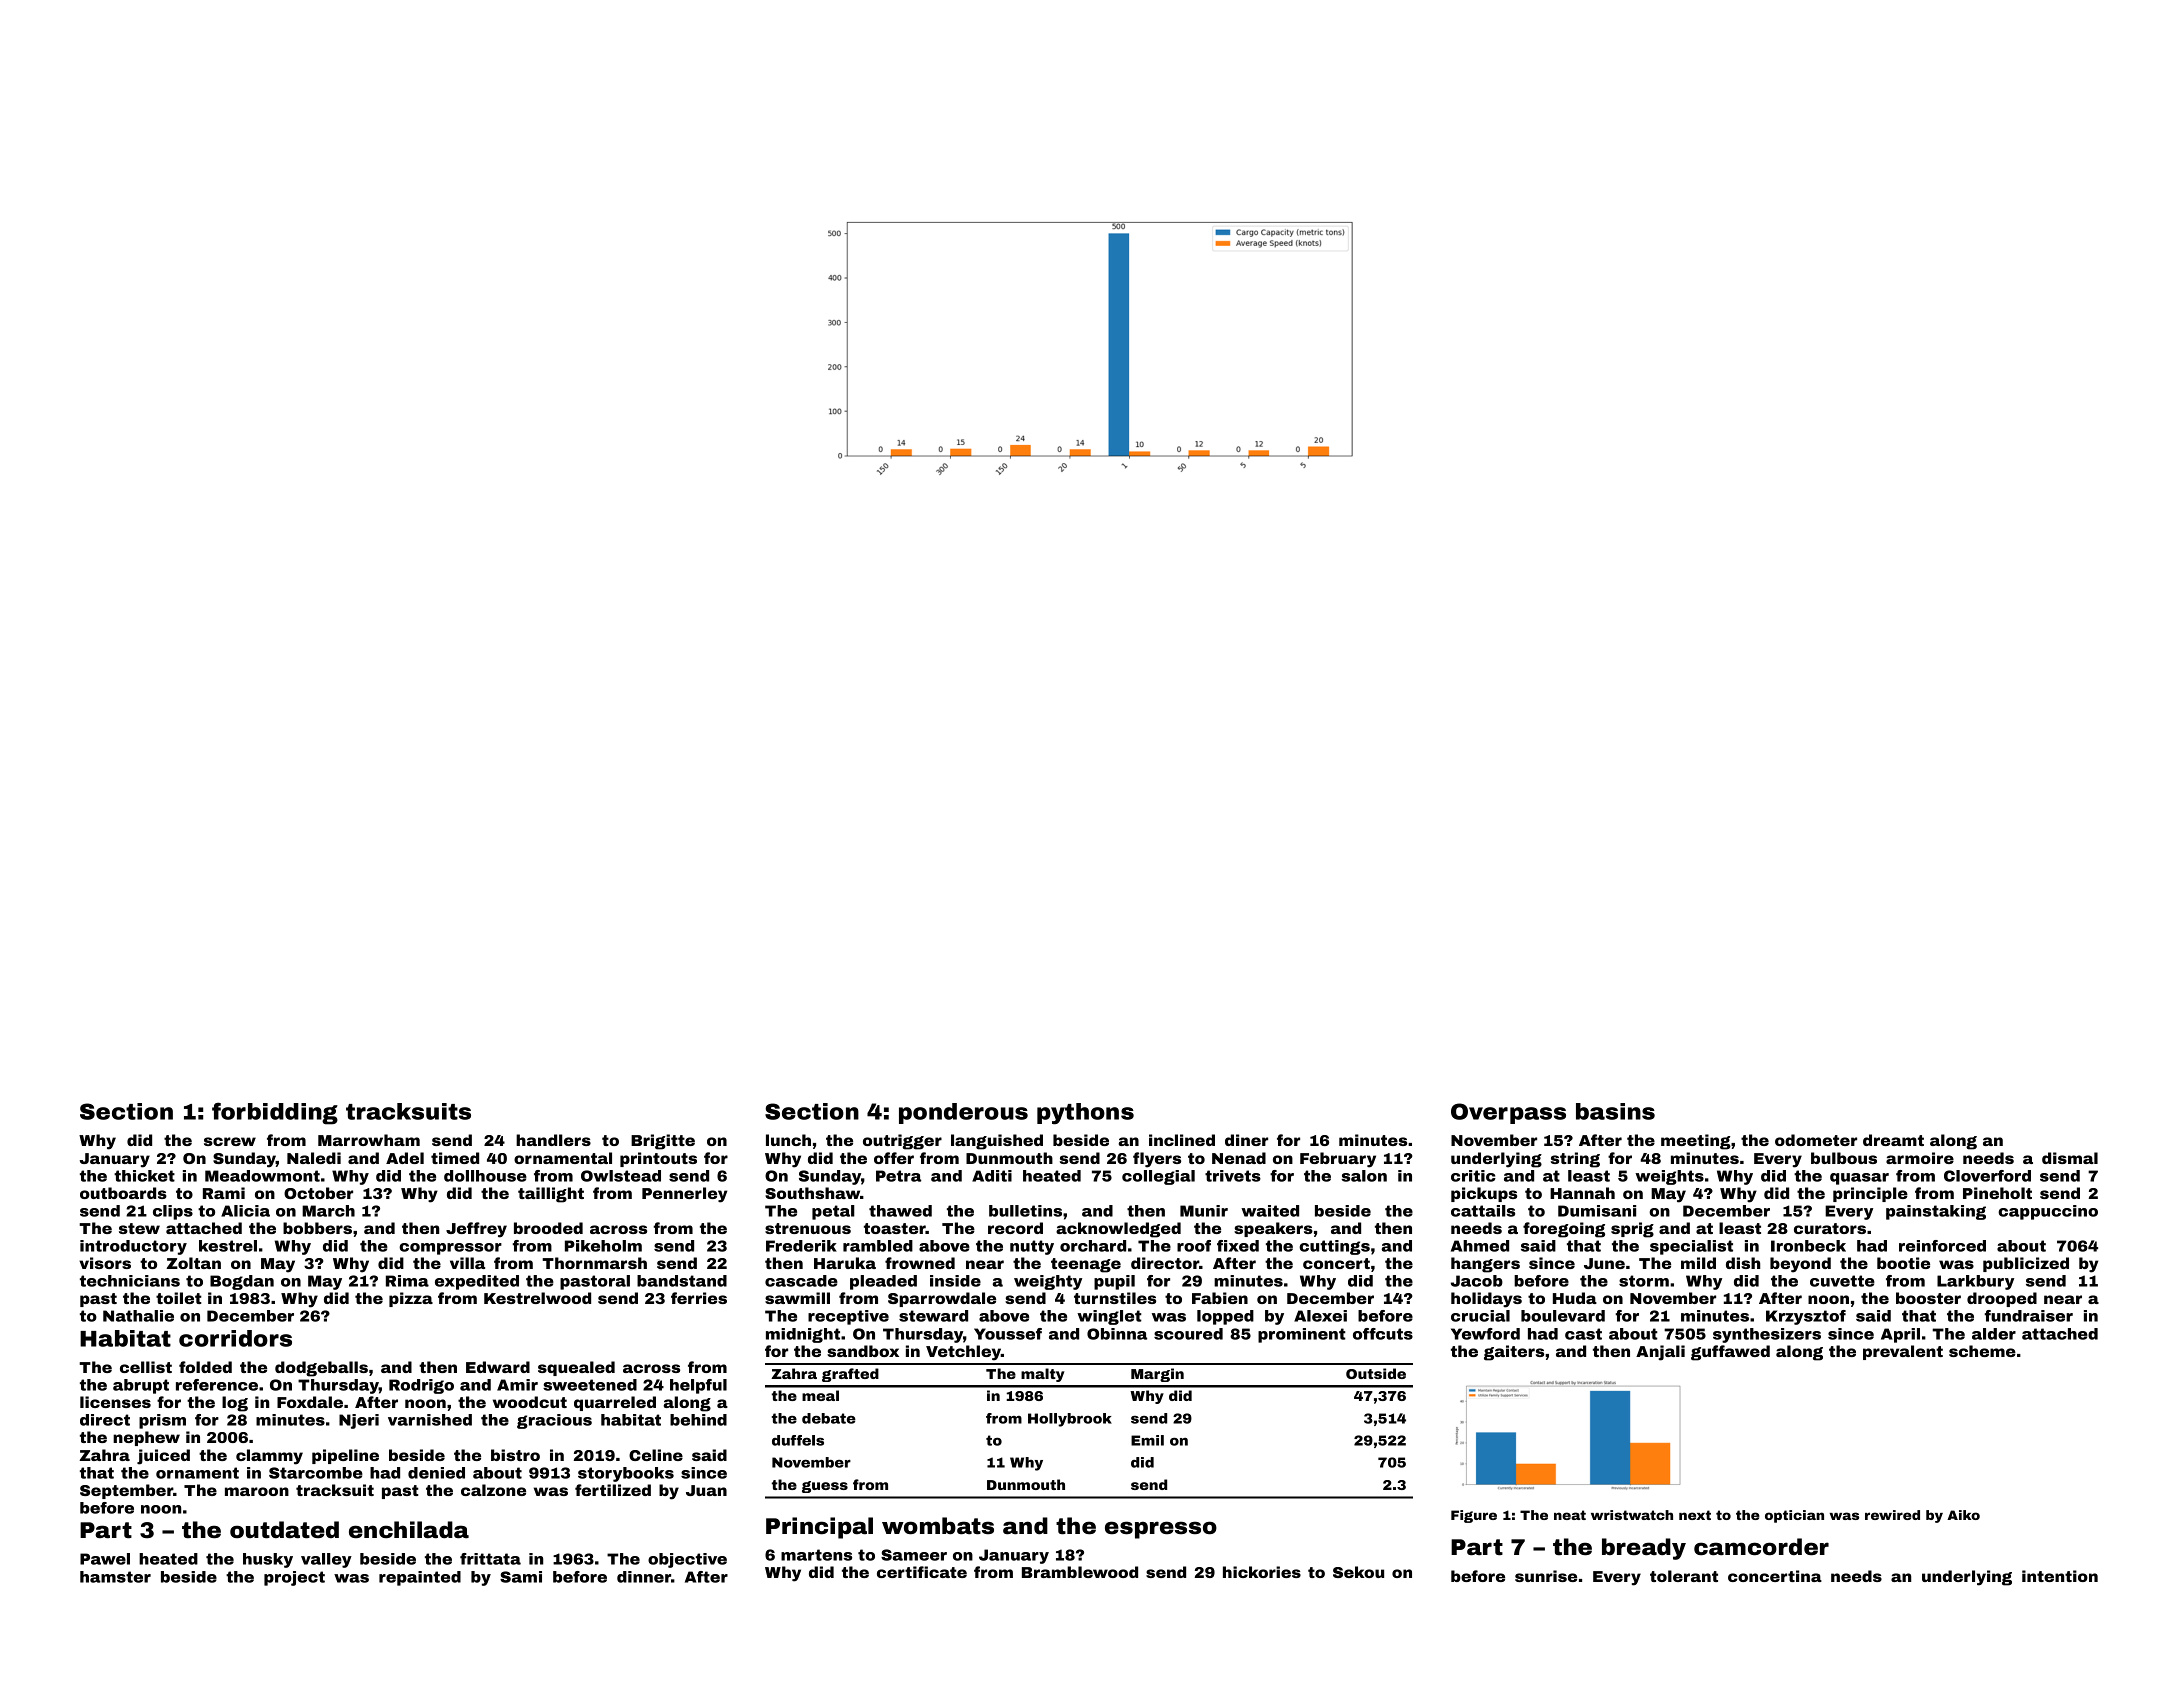  I want to click on basins, so click(1615, 1111).
